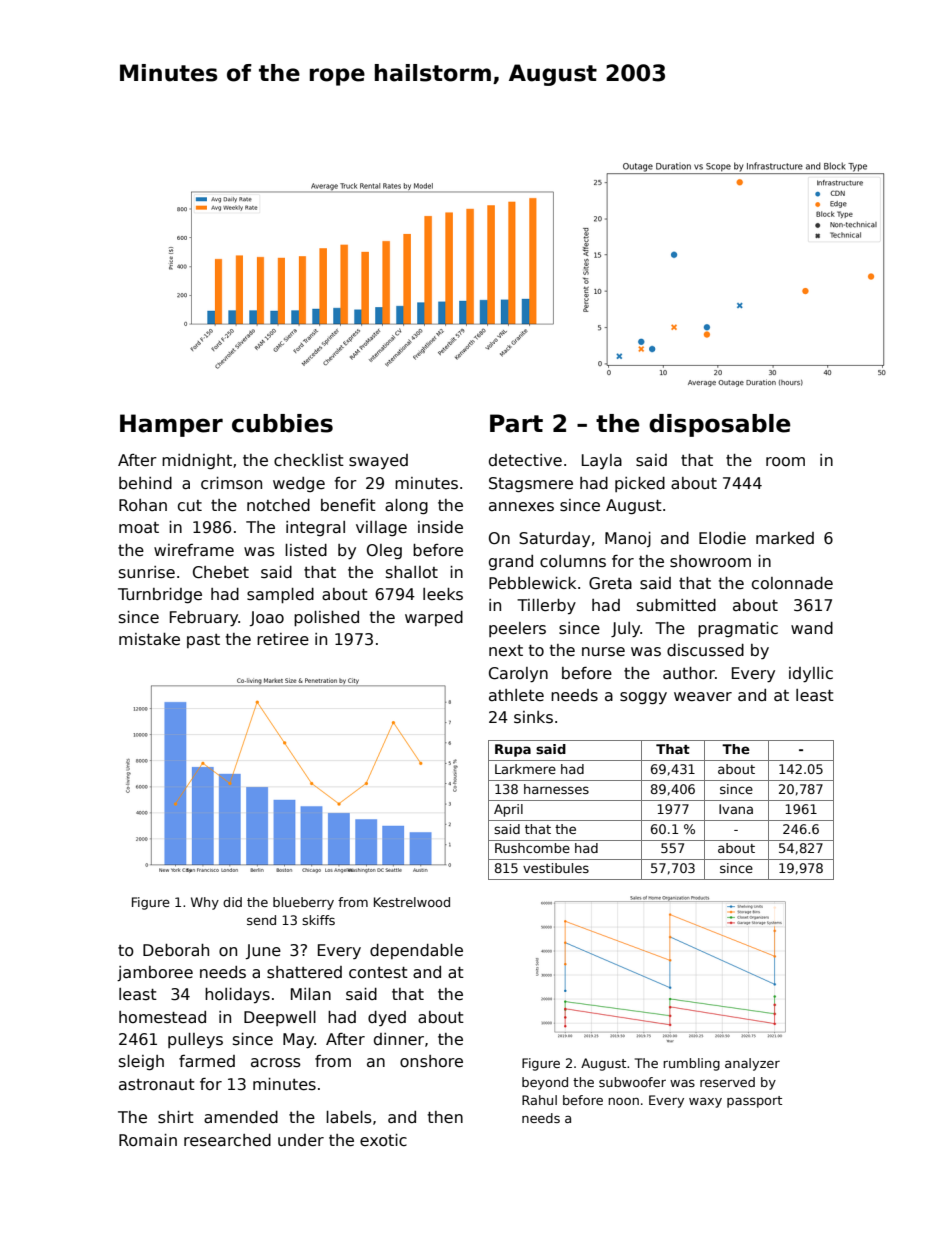 The height and width of the screenshot is (1233, 952). I want to click on wand, so click(812, 628).
